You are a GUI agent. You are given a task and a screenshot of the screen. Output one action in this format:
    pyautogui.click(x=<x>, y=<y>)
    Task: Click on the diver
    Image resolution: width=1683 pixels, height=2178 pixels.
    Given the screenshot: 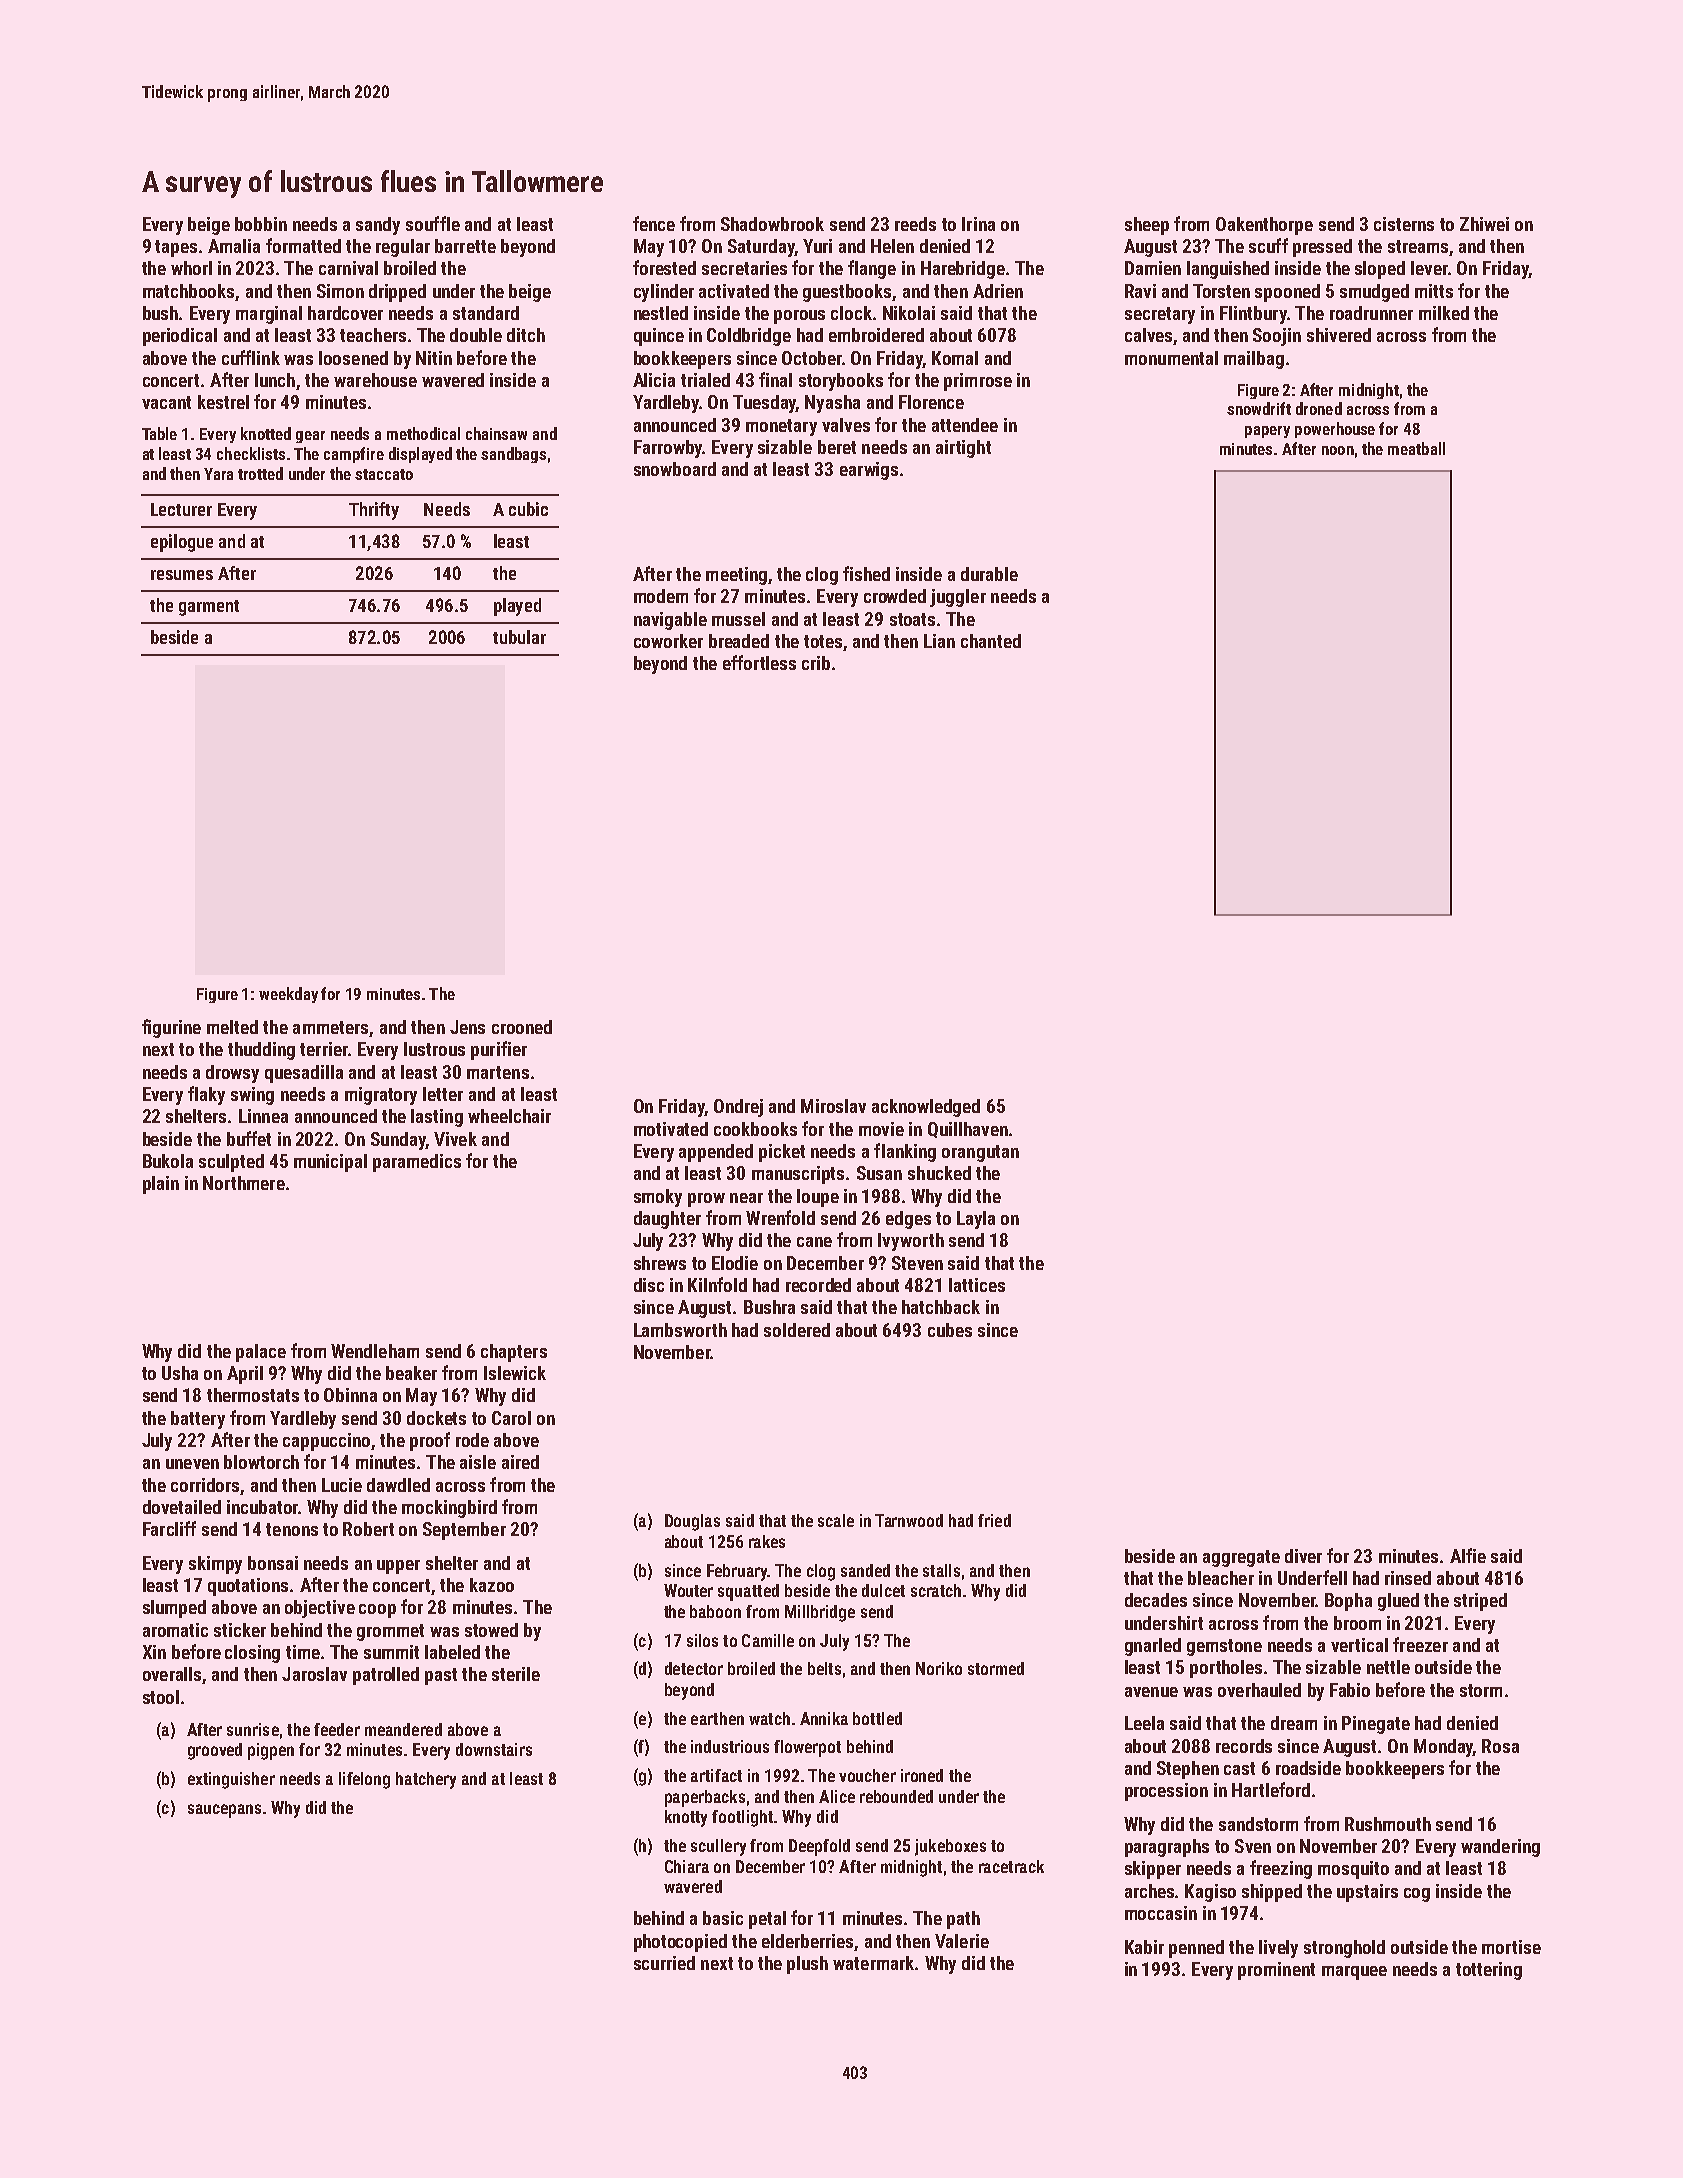 What is the action you would take?
    pyautogui.click(x=1303, y=1556)
